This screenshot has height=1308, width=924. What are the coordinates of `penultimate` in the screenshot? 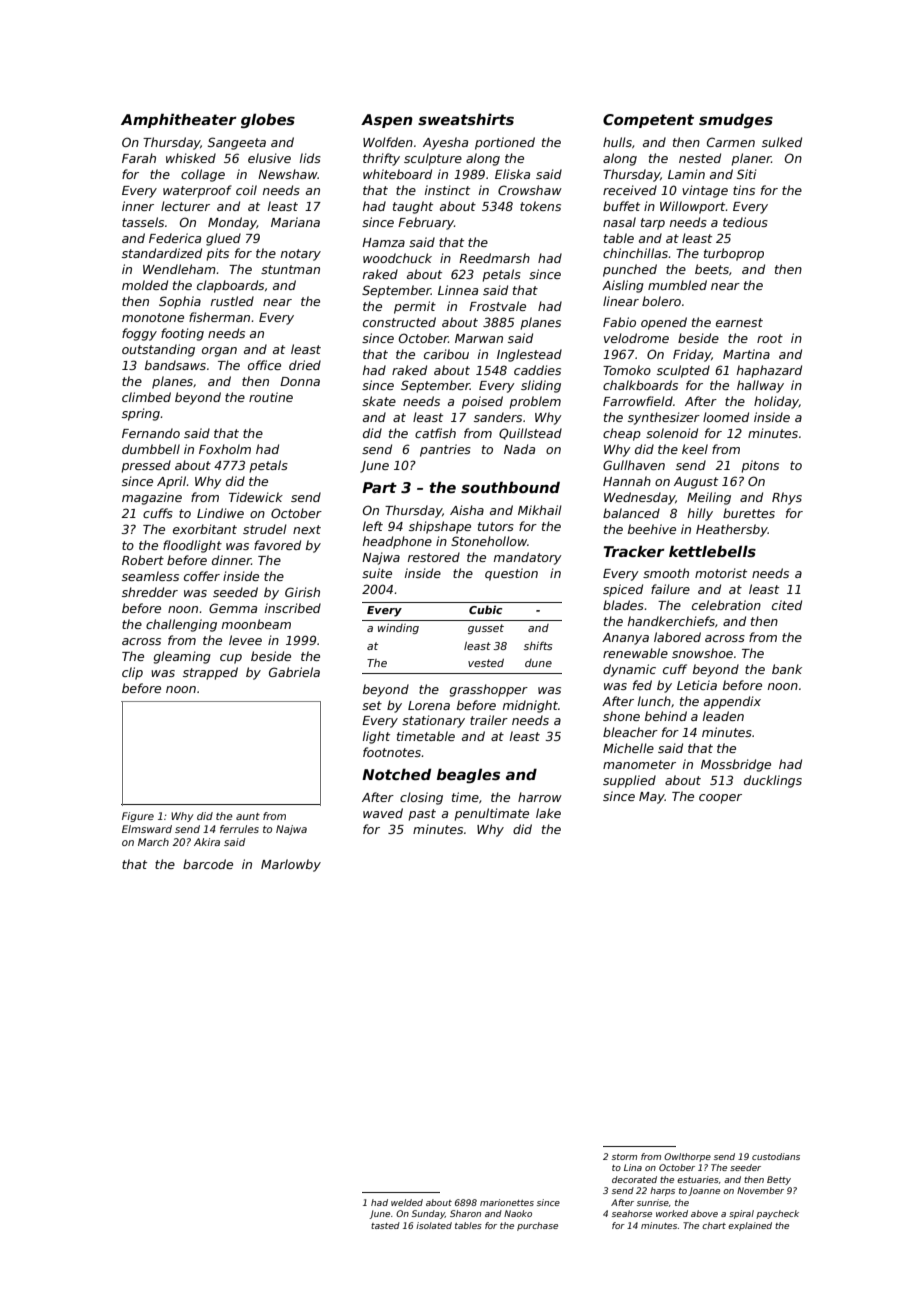 It's located at (491, 814).
